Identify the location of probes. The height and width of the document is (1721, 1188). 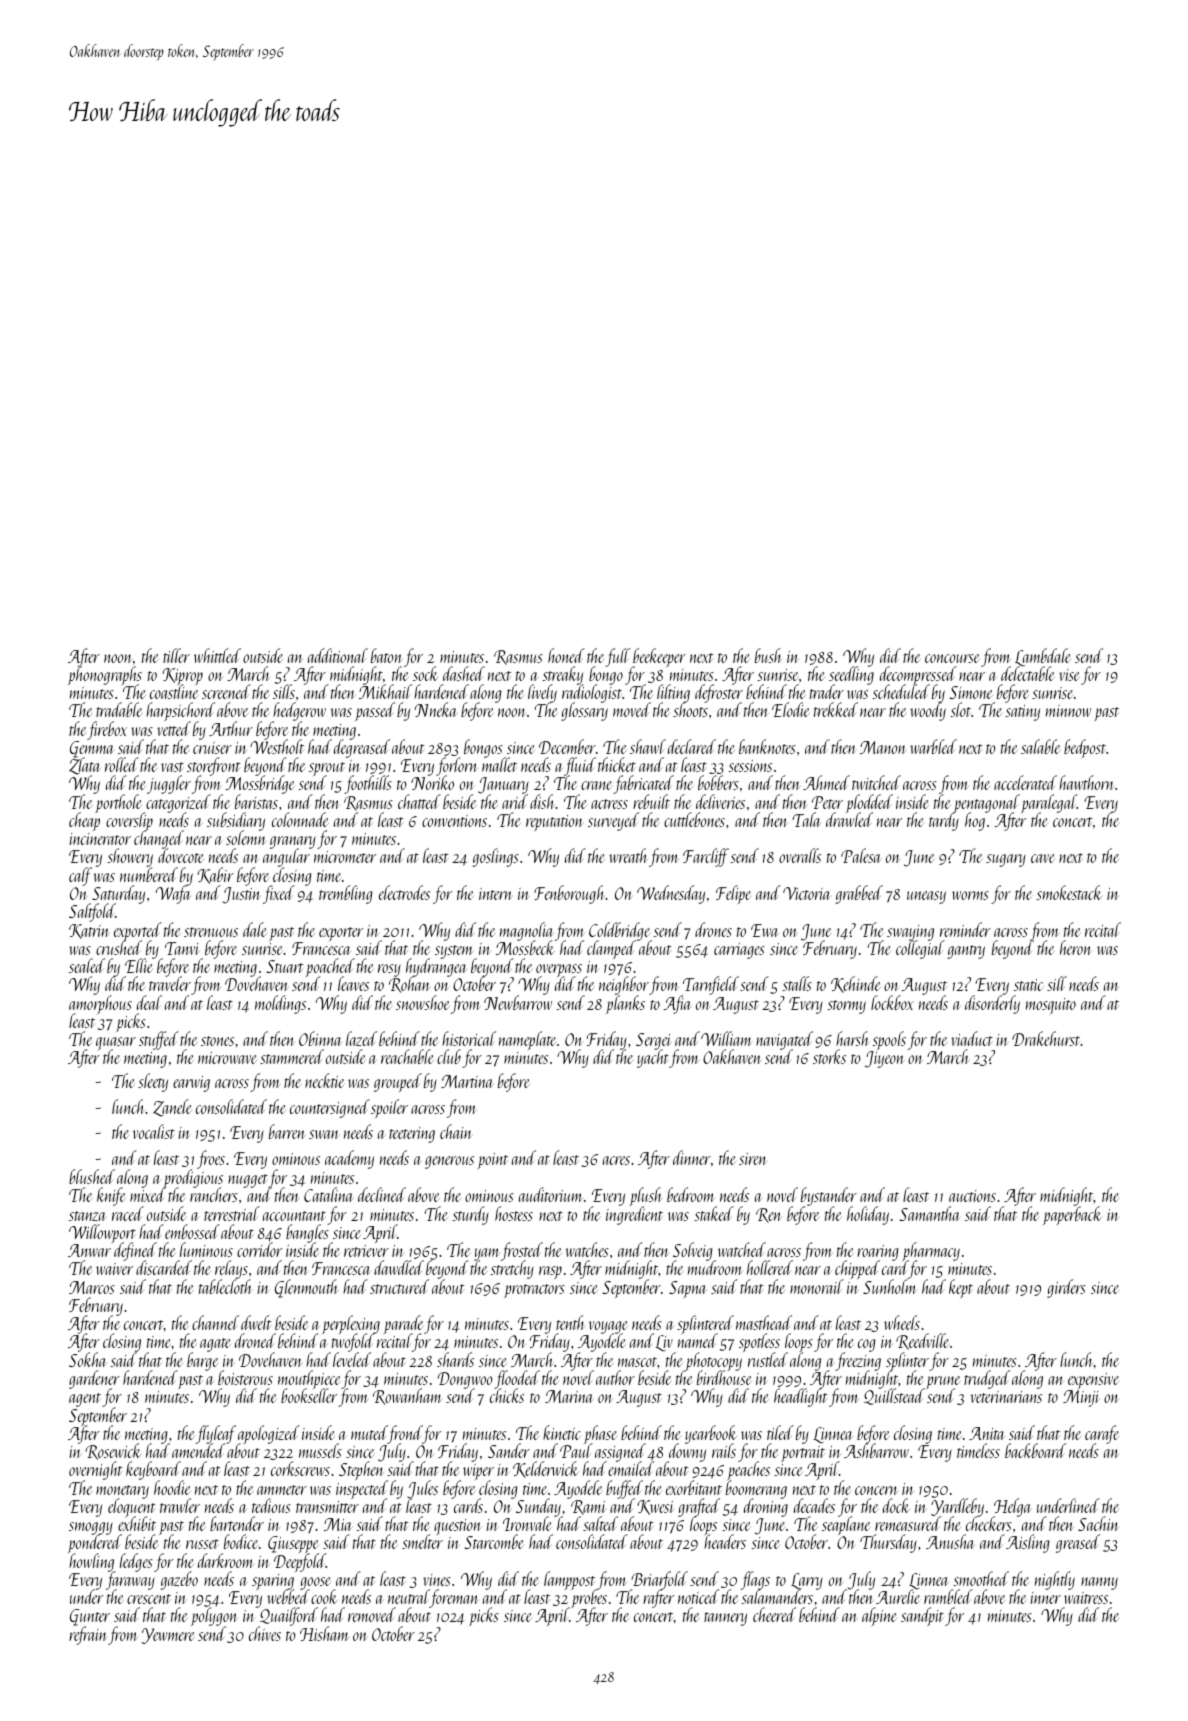
(589, 1600).
